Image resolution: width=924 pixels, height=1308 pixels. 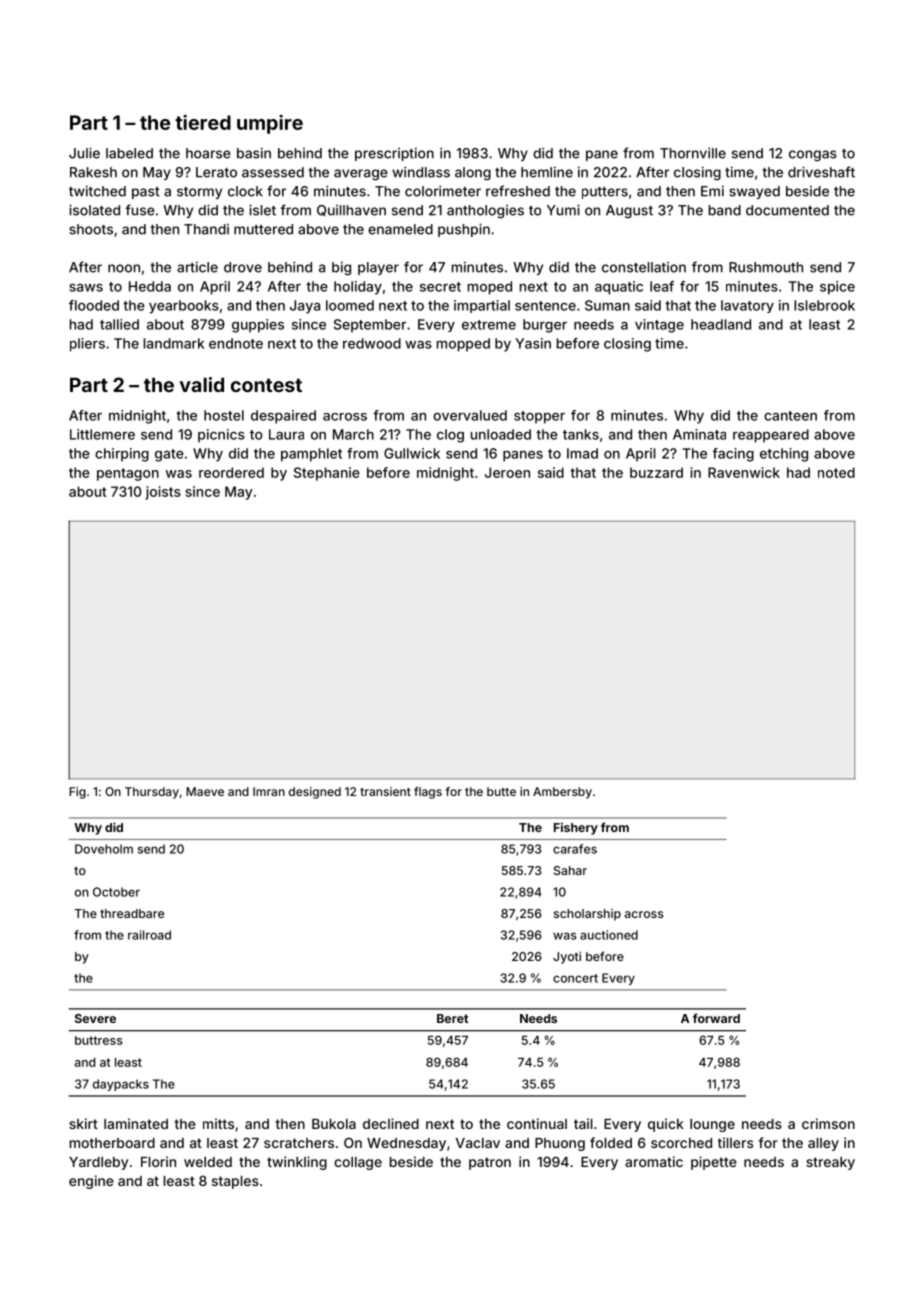 I want to click on pliers, so click(x=87, y=345).
